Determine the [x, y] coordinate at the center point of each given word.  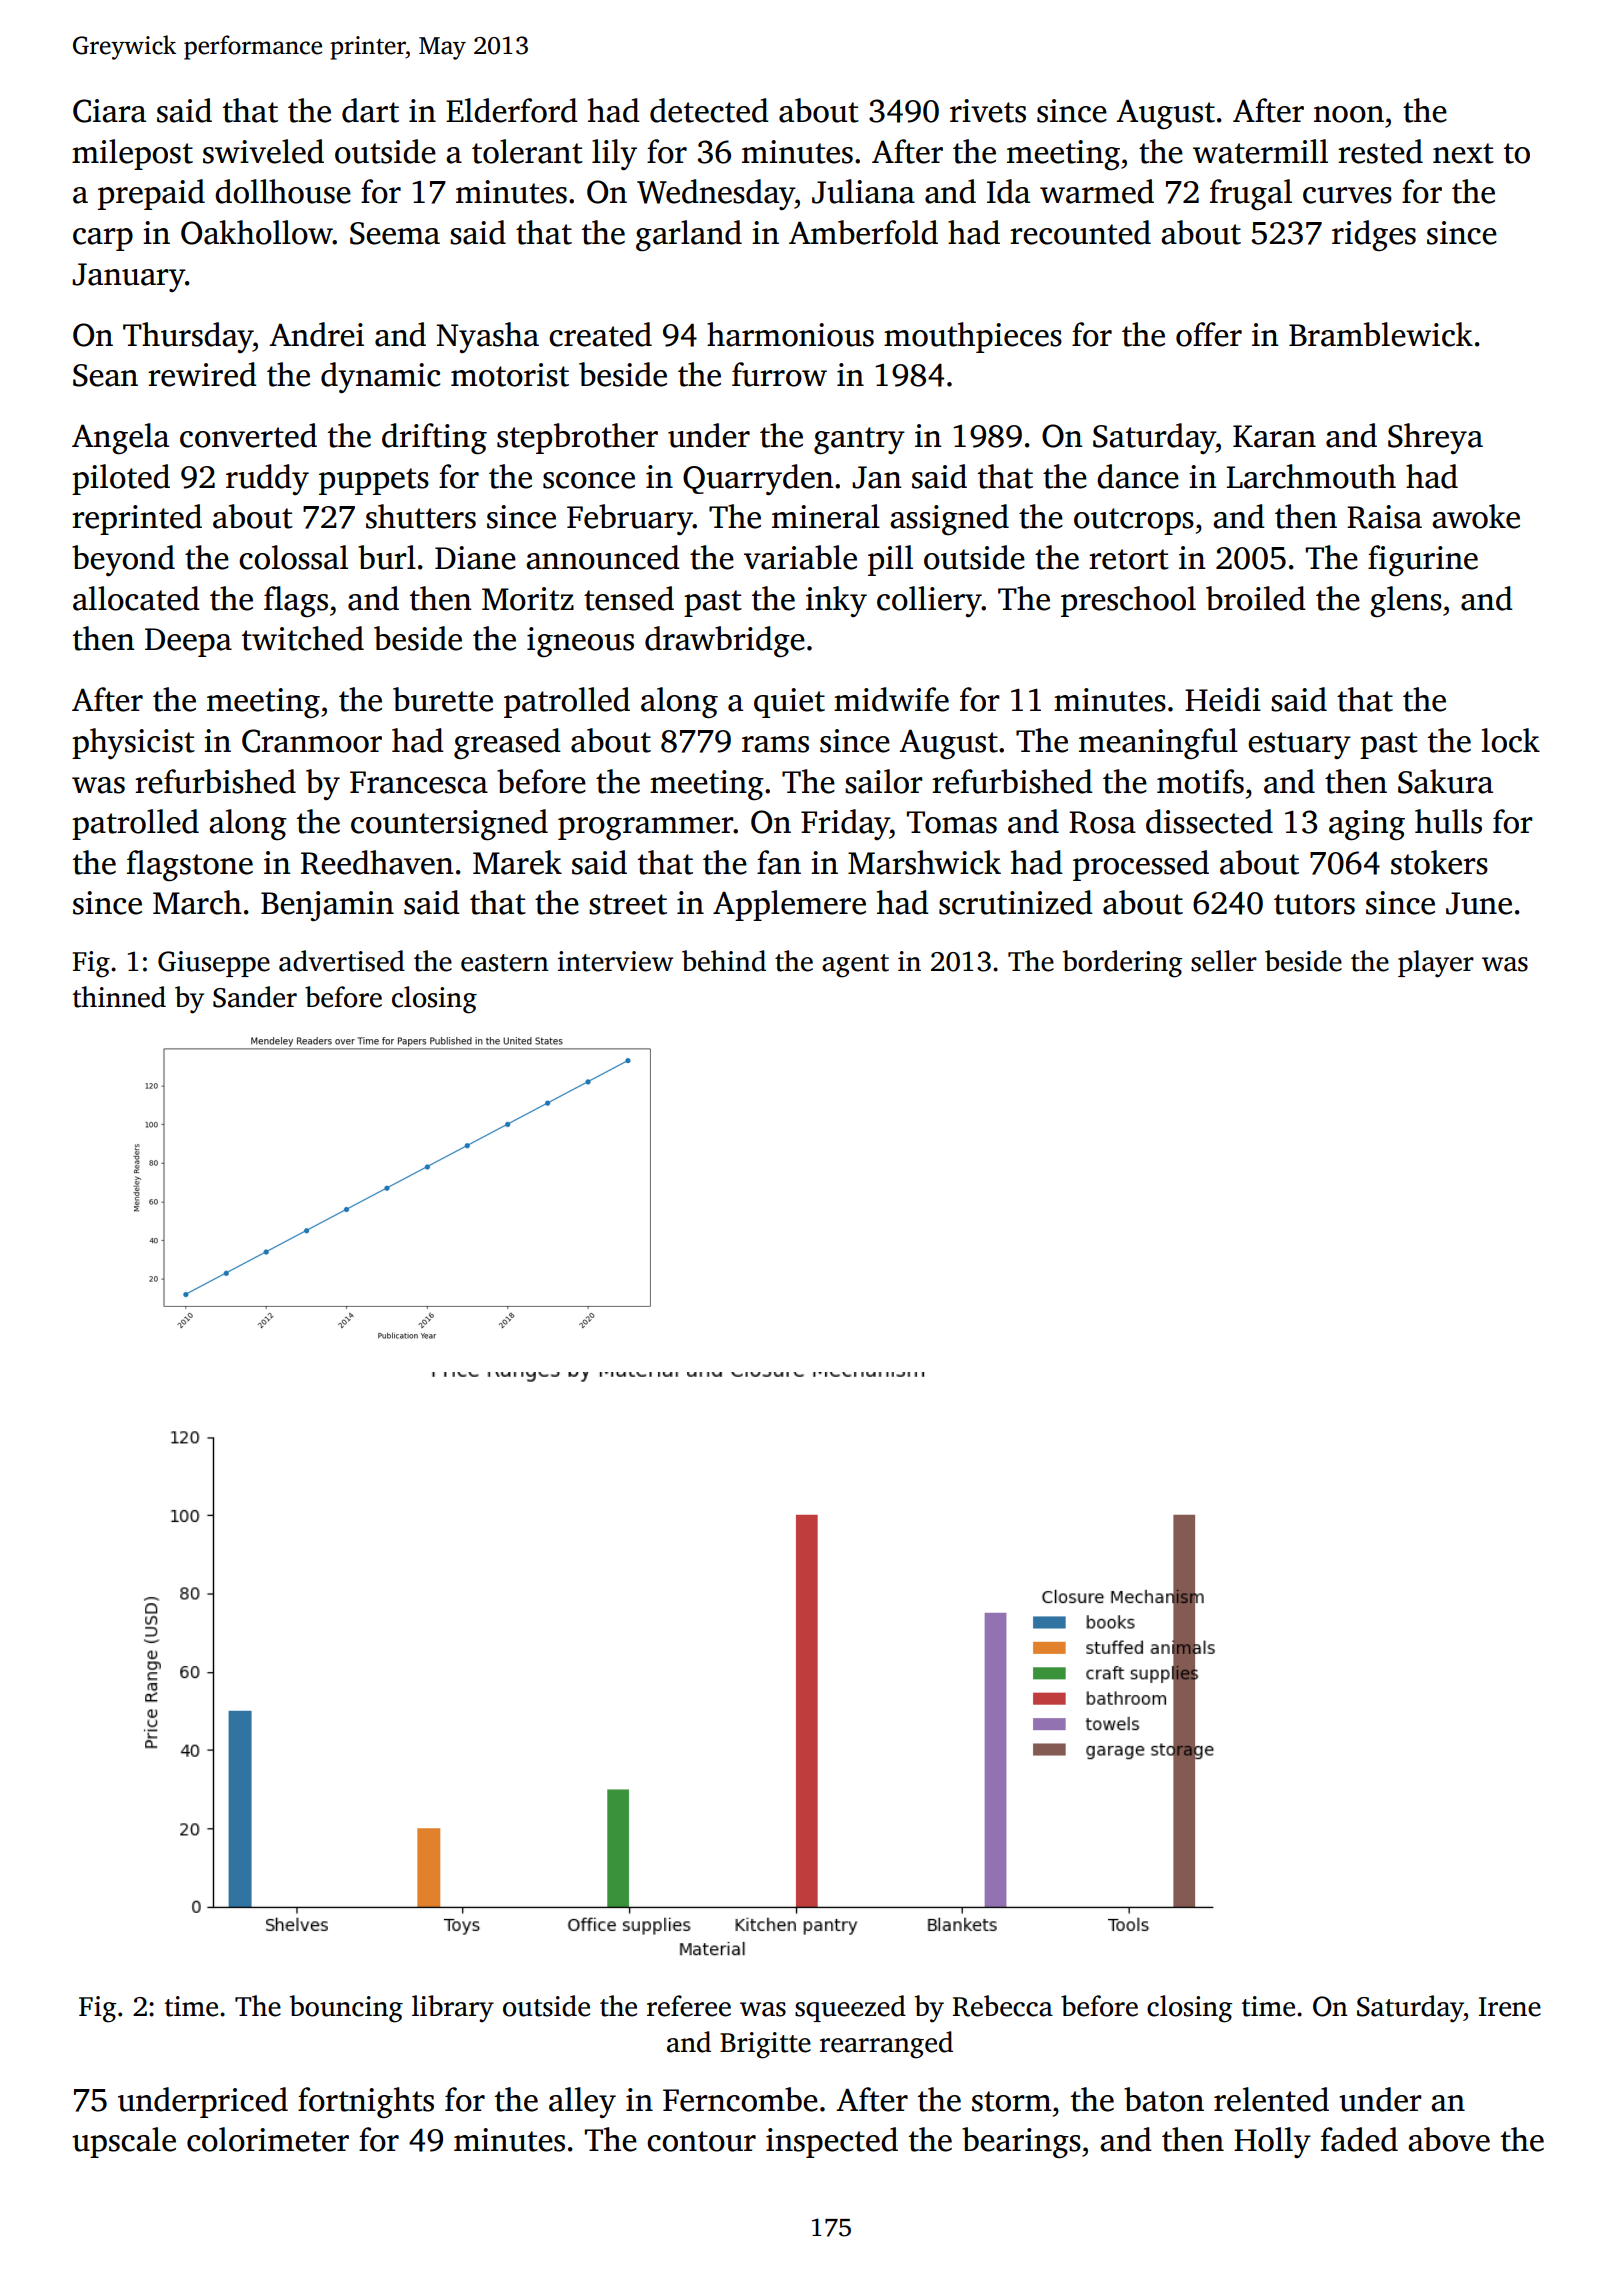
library [453, 2009]
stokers [1439, 862]
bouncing [346, 2009]
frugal [1251, 195]
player [1436, 964]
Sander [255, 997]
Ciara [109, 111]
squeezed [850, 2008]
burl [387, 557]
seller [1224, 961]
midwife [891, 699]
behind [724, 961]
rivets [988, 111]
